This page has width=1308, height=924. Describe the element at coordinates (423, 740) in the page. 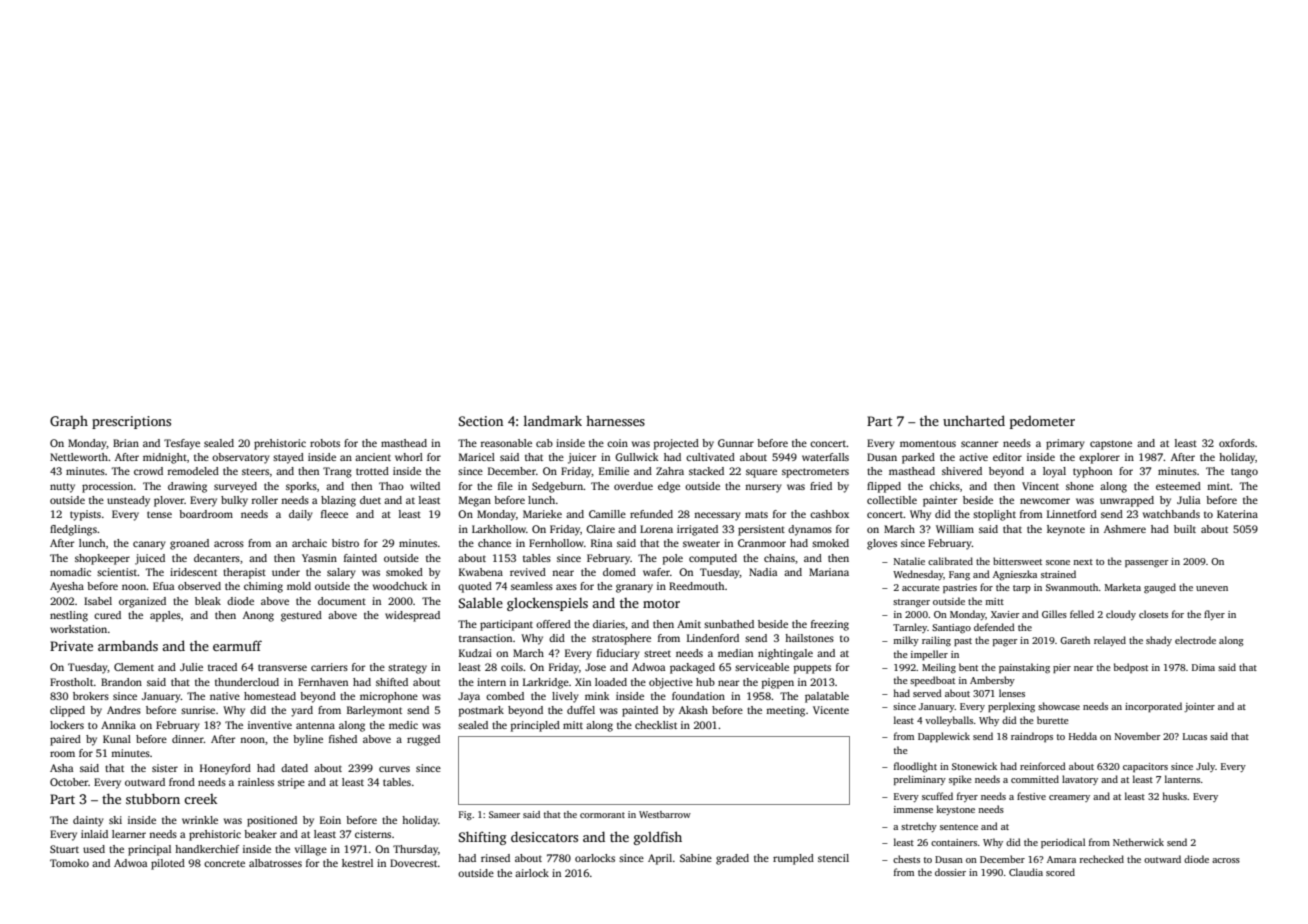

I see `rugged` at that location.
